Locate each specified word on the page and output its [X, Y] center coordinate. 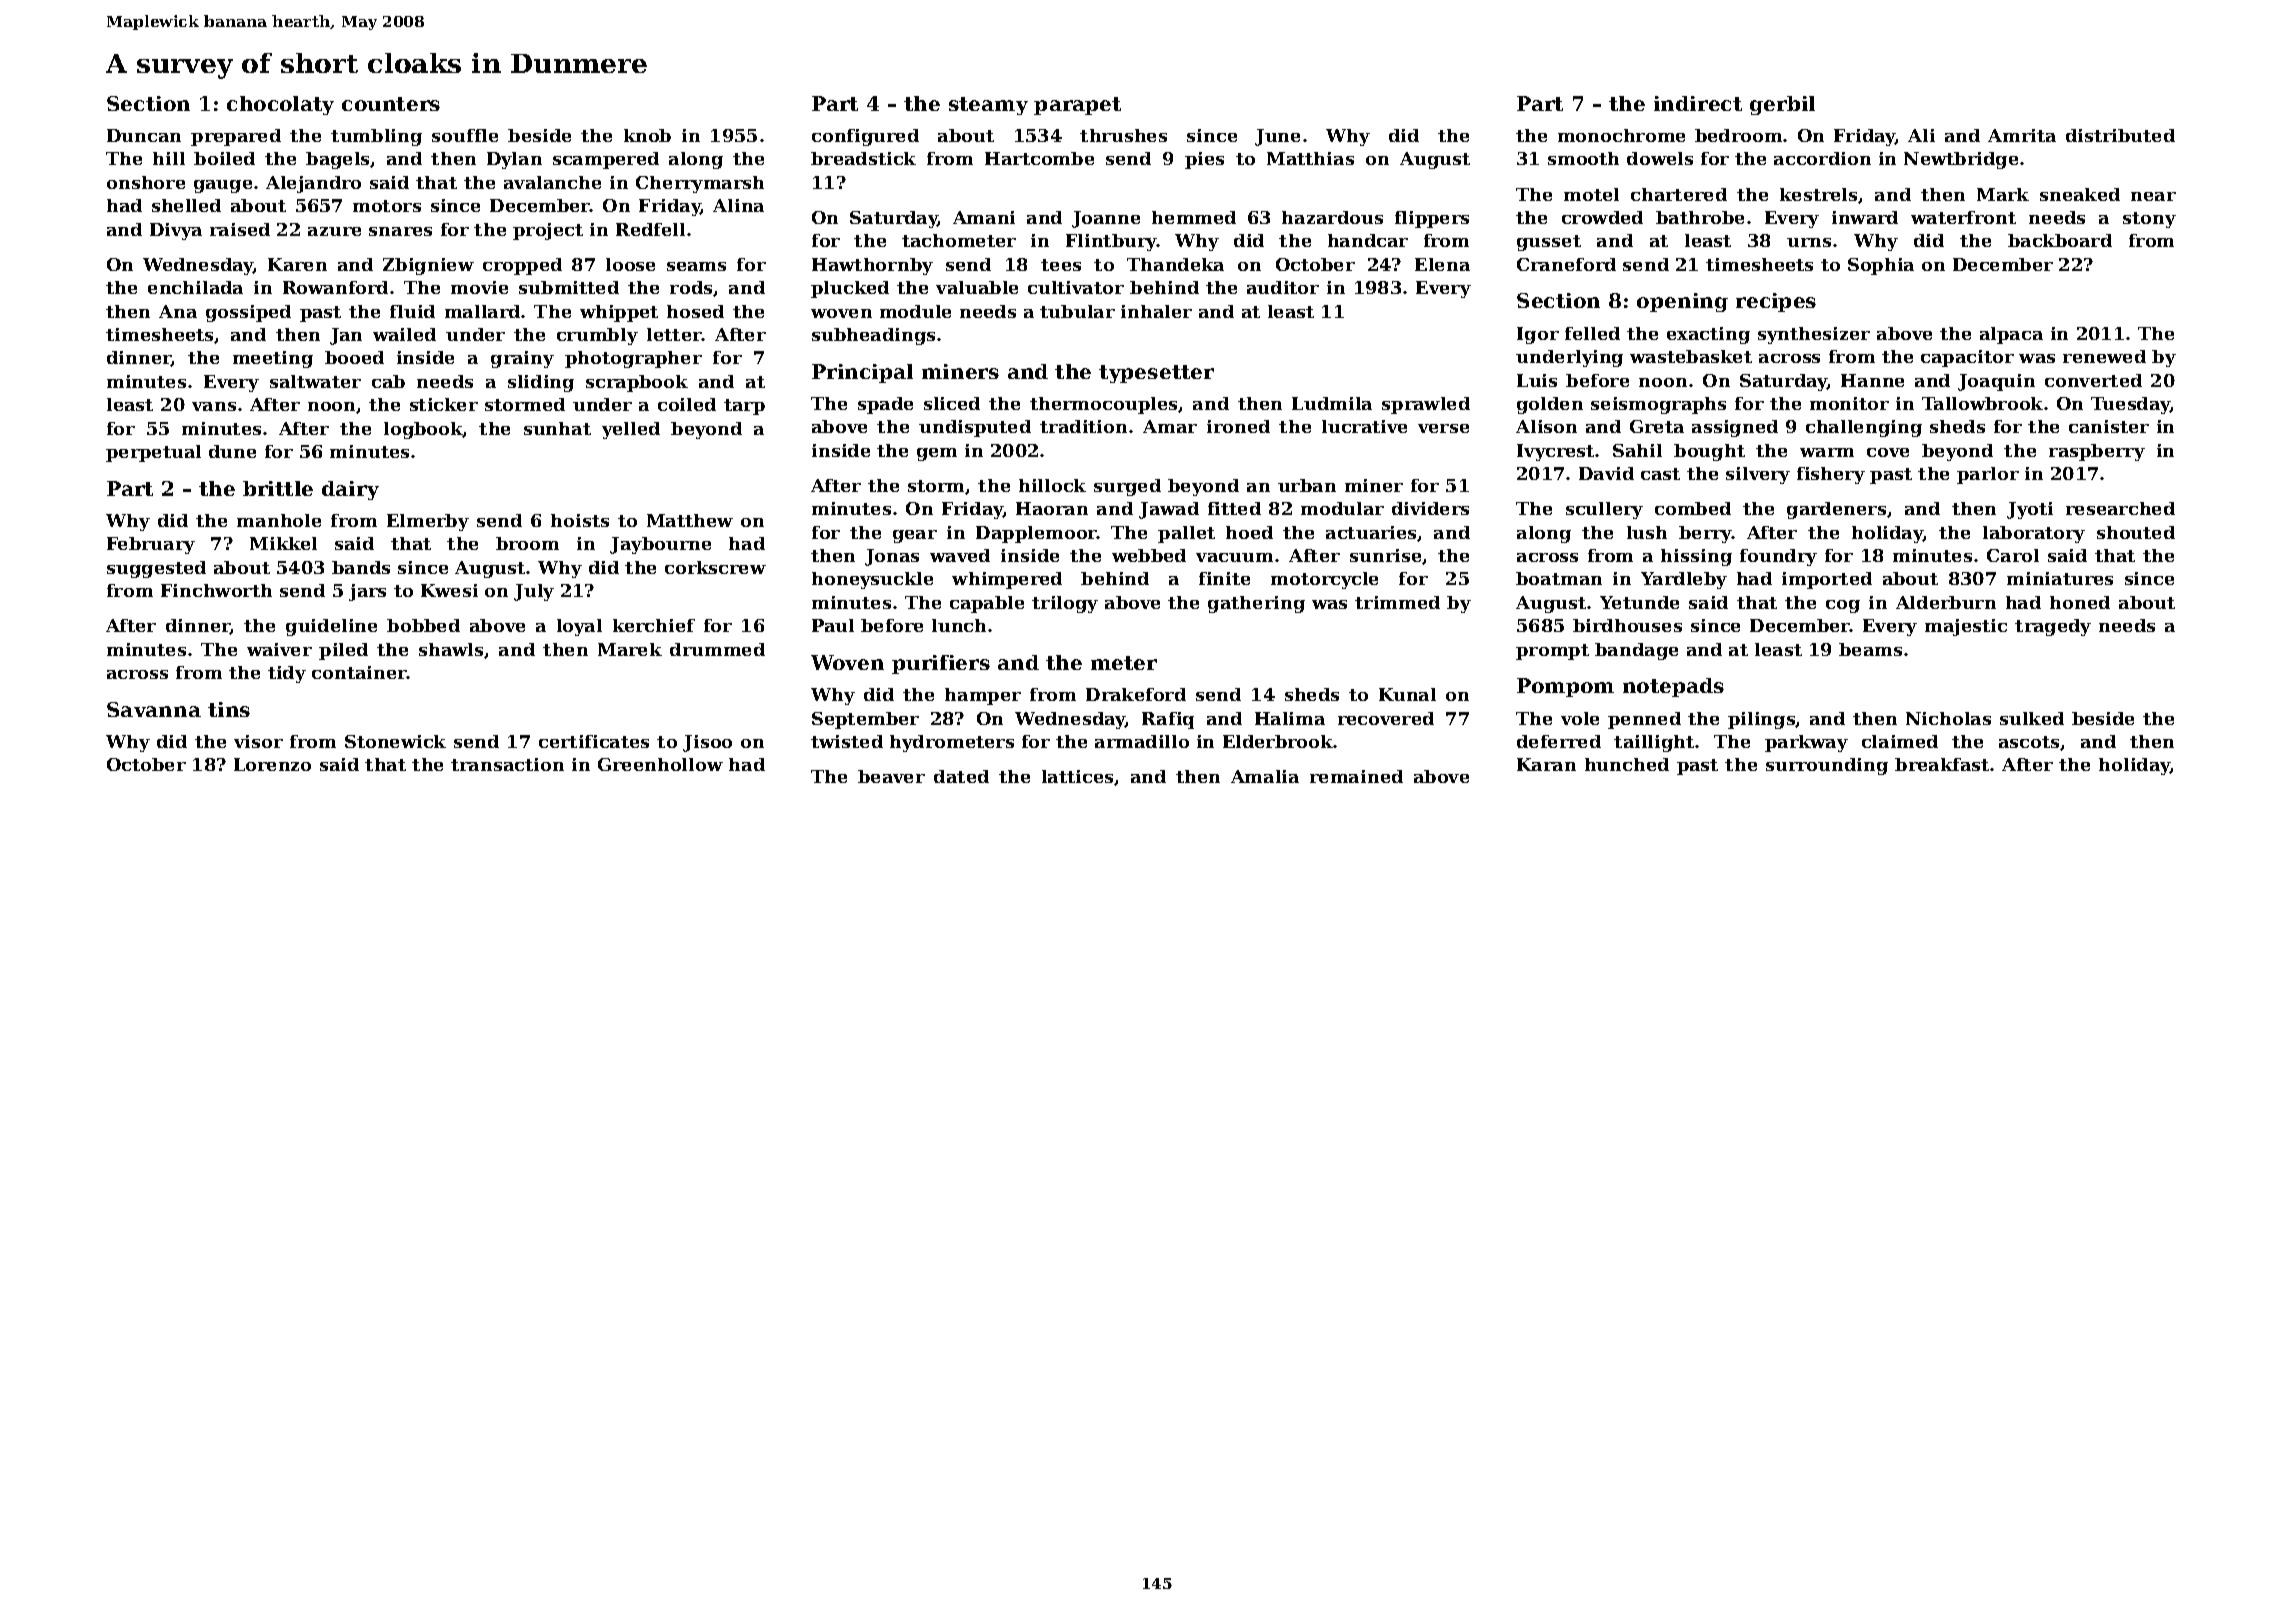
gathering [1256, 604]
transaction [507, 764]
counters [391, 104]
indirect [1698, 103]
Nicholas [1948, 718]
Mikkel [283, 543]
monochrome [1621, 135]
